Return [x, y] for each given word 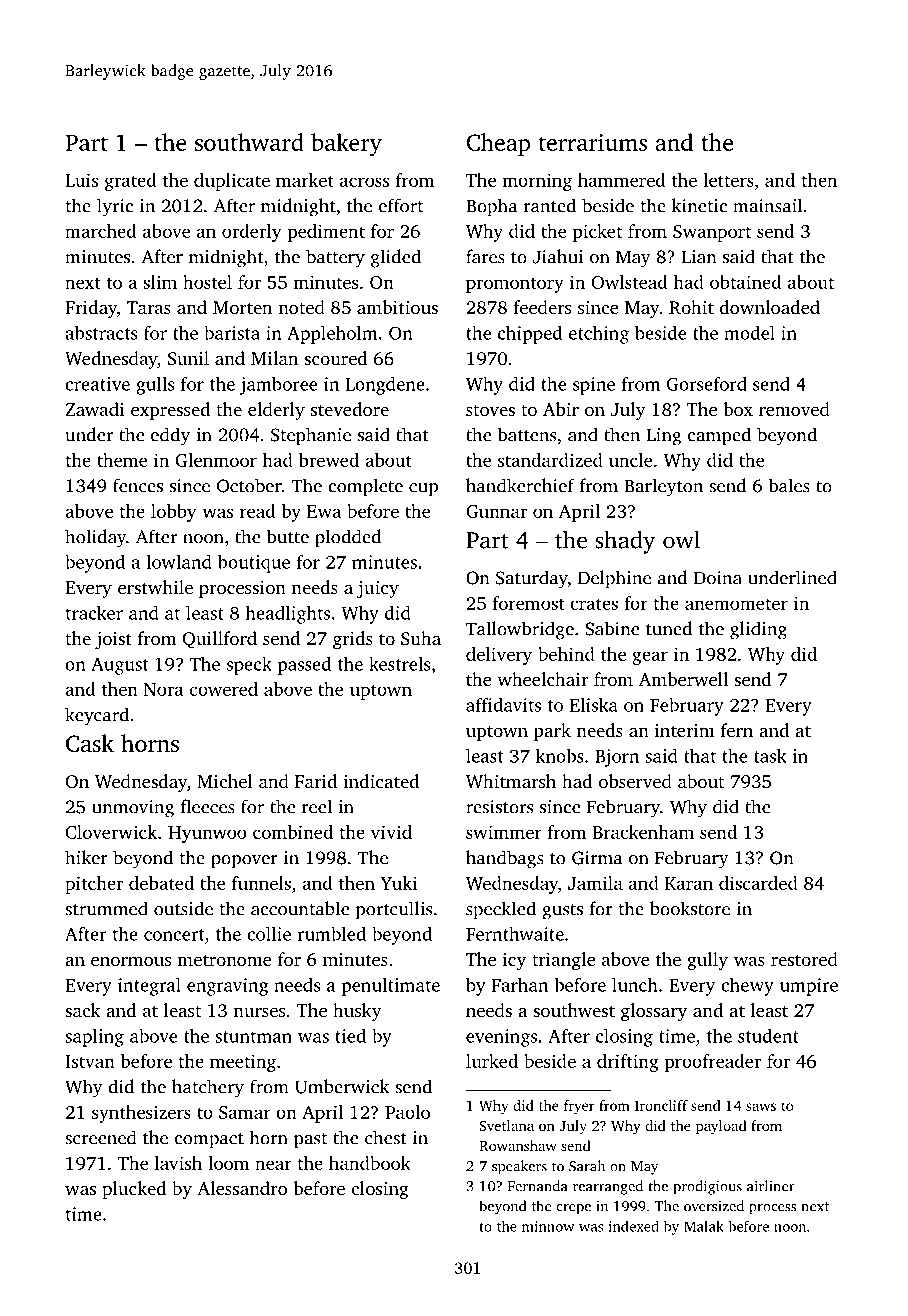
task [770, 755]
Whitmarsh [511, 781]
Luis [81, 180]
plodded [348, 538]
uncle [630, 460]
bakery [346, 144]
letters [728, 180]
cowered [224, 689]
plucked [134, 1190]
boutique [254, 564]
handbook [370, 1163]
